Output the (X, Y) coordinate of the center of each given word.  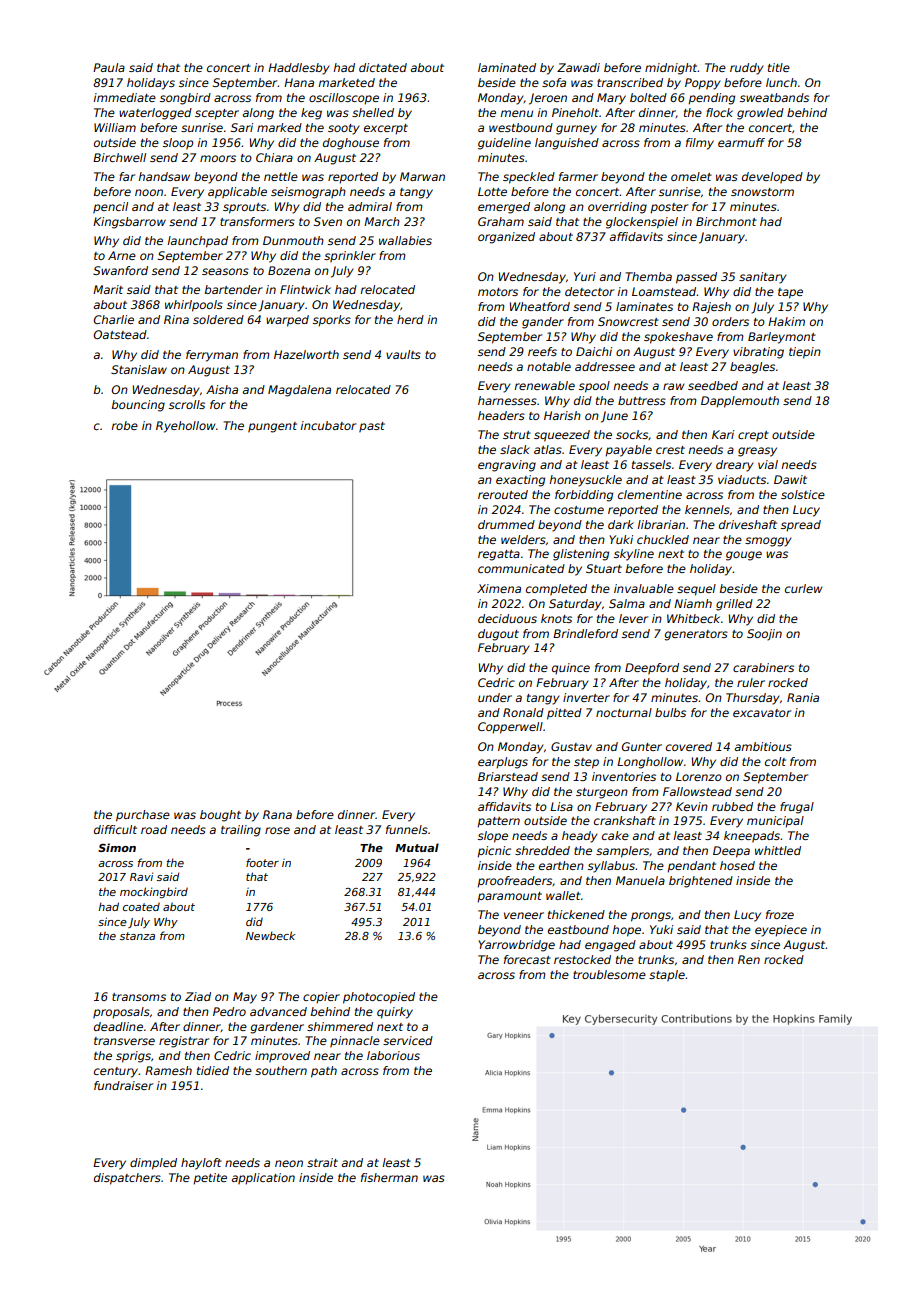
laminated (507, 67)
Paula (109, 67)
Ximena (499, 588)
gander (543, 323)
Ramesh (168, 1070)
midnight (671, 69)
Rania (803, 697)
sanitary (763, 278)
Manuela (640, 880)
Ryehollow (185, 427)
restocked (582, 959)
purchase (143, 816)
